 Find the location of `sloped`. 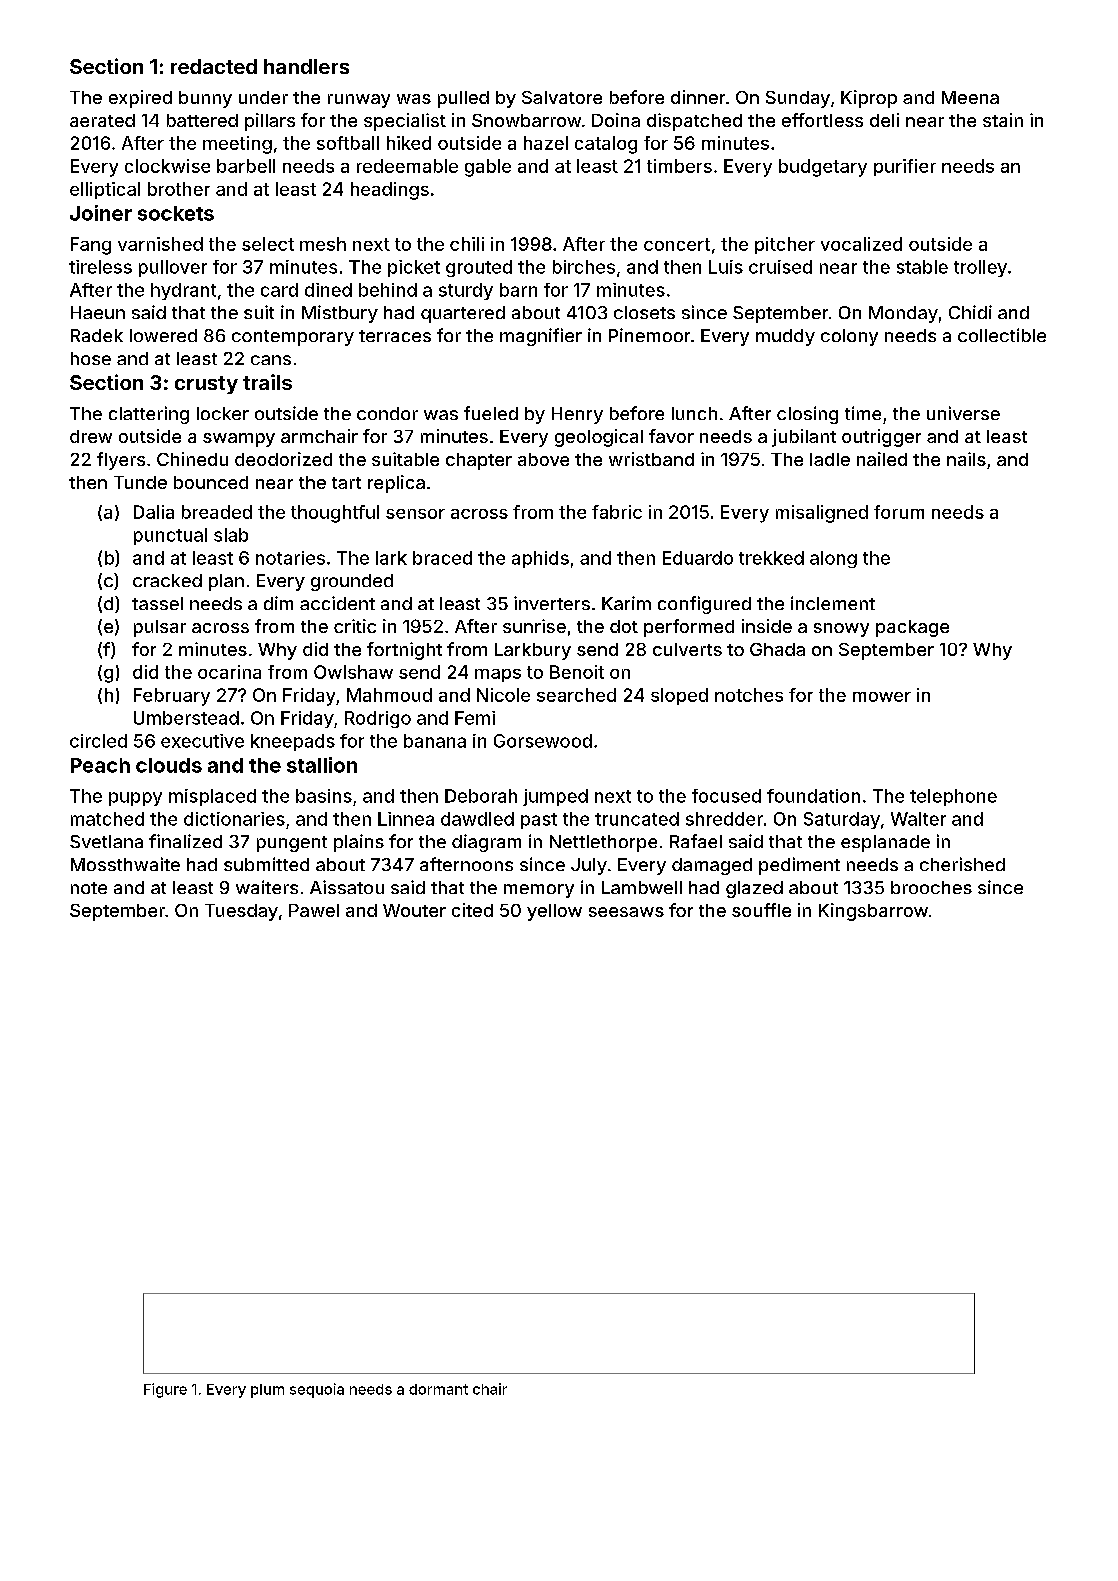

sloped is located at coordinates (679, 696).
